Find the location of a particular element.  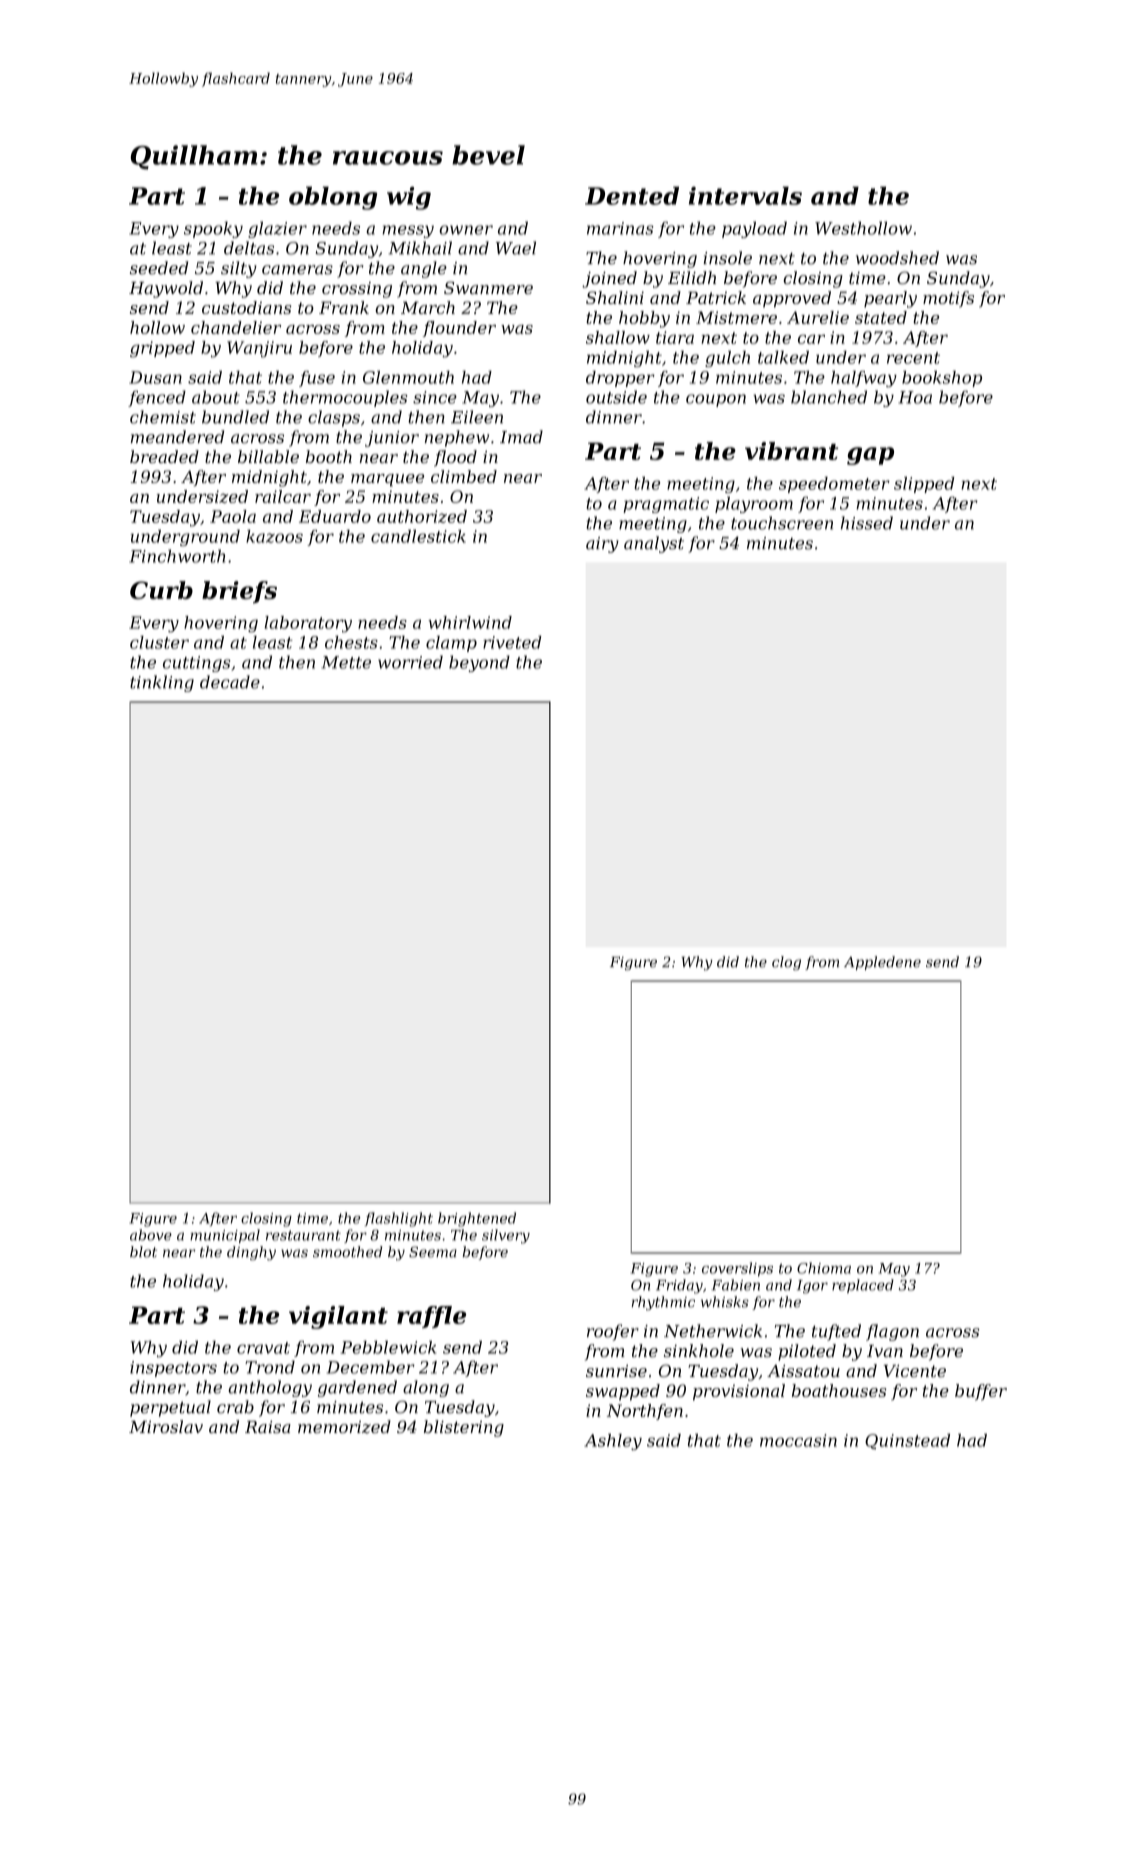

riveted is located at coordinates (512, 642).
